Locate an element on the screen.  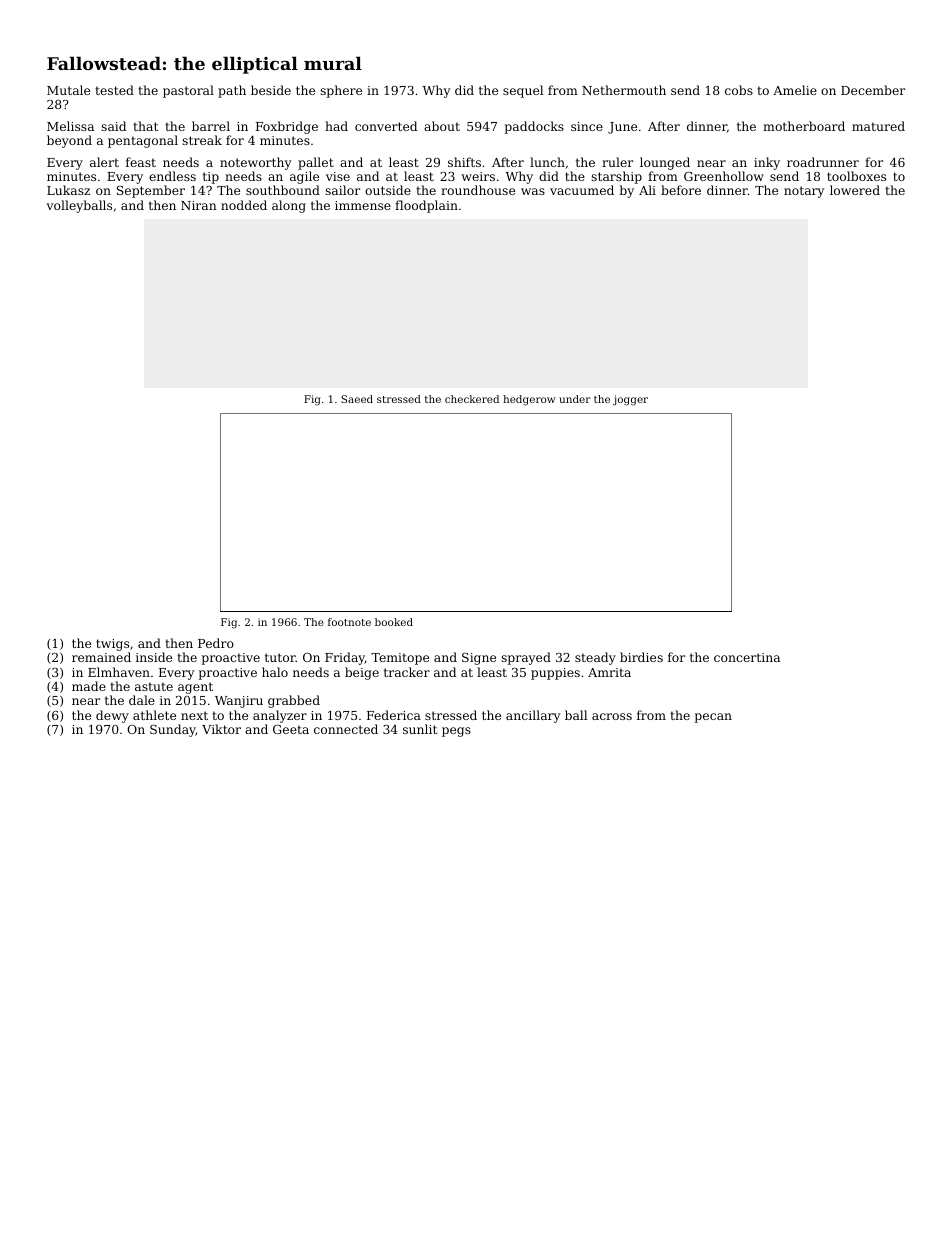
floodplain is located at coordinates (426, 206).
